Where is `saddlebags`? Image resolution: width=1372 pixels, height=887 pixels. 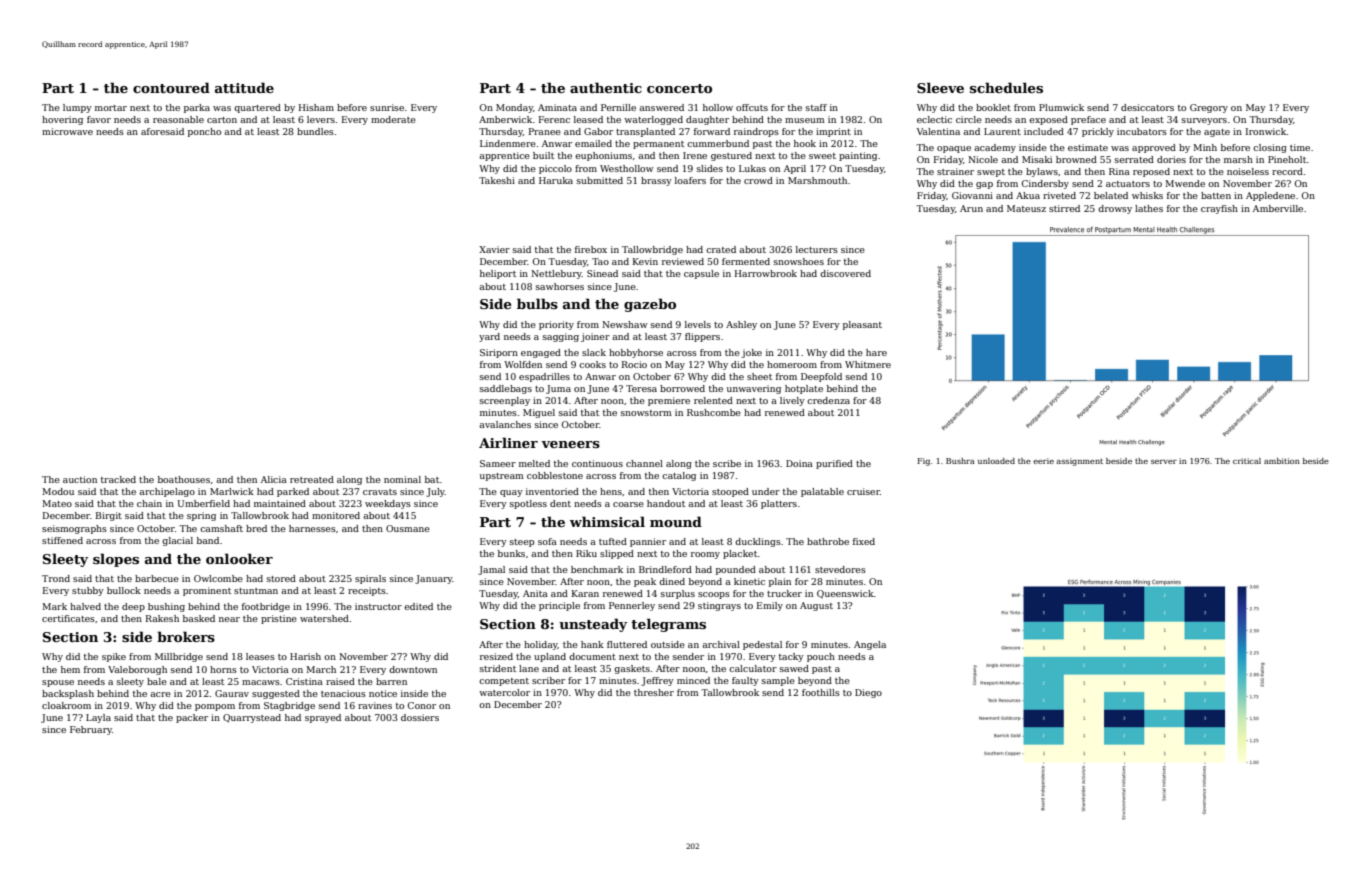 saddlebags is located at coordinates (506, 389).
